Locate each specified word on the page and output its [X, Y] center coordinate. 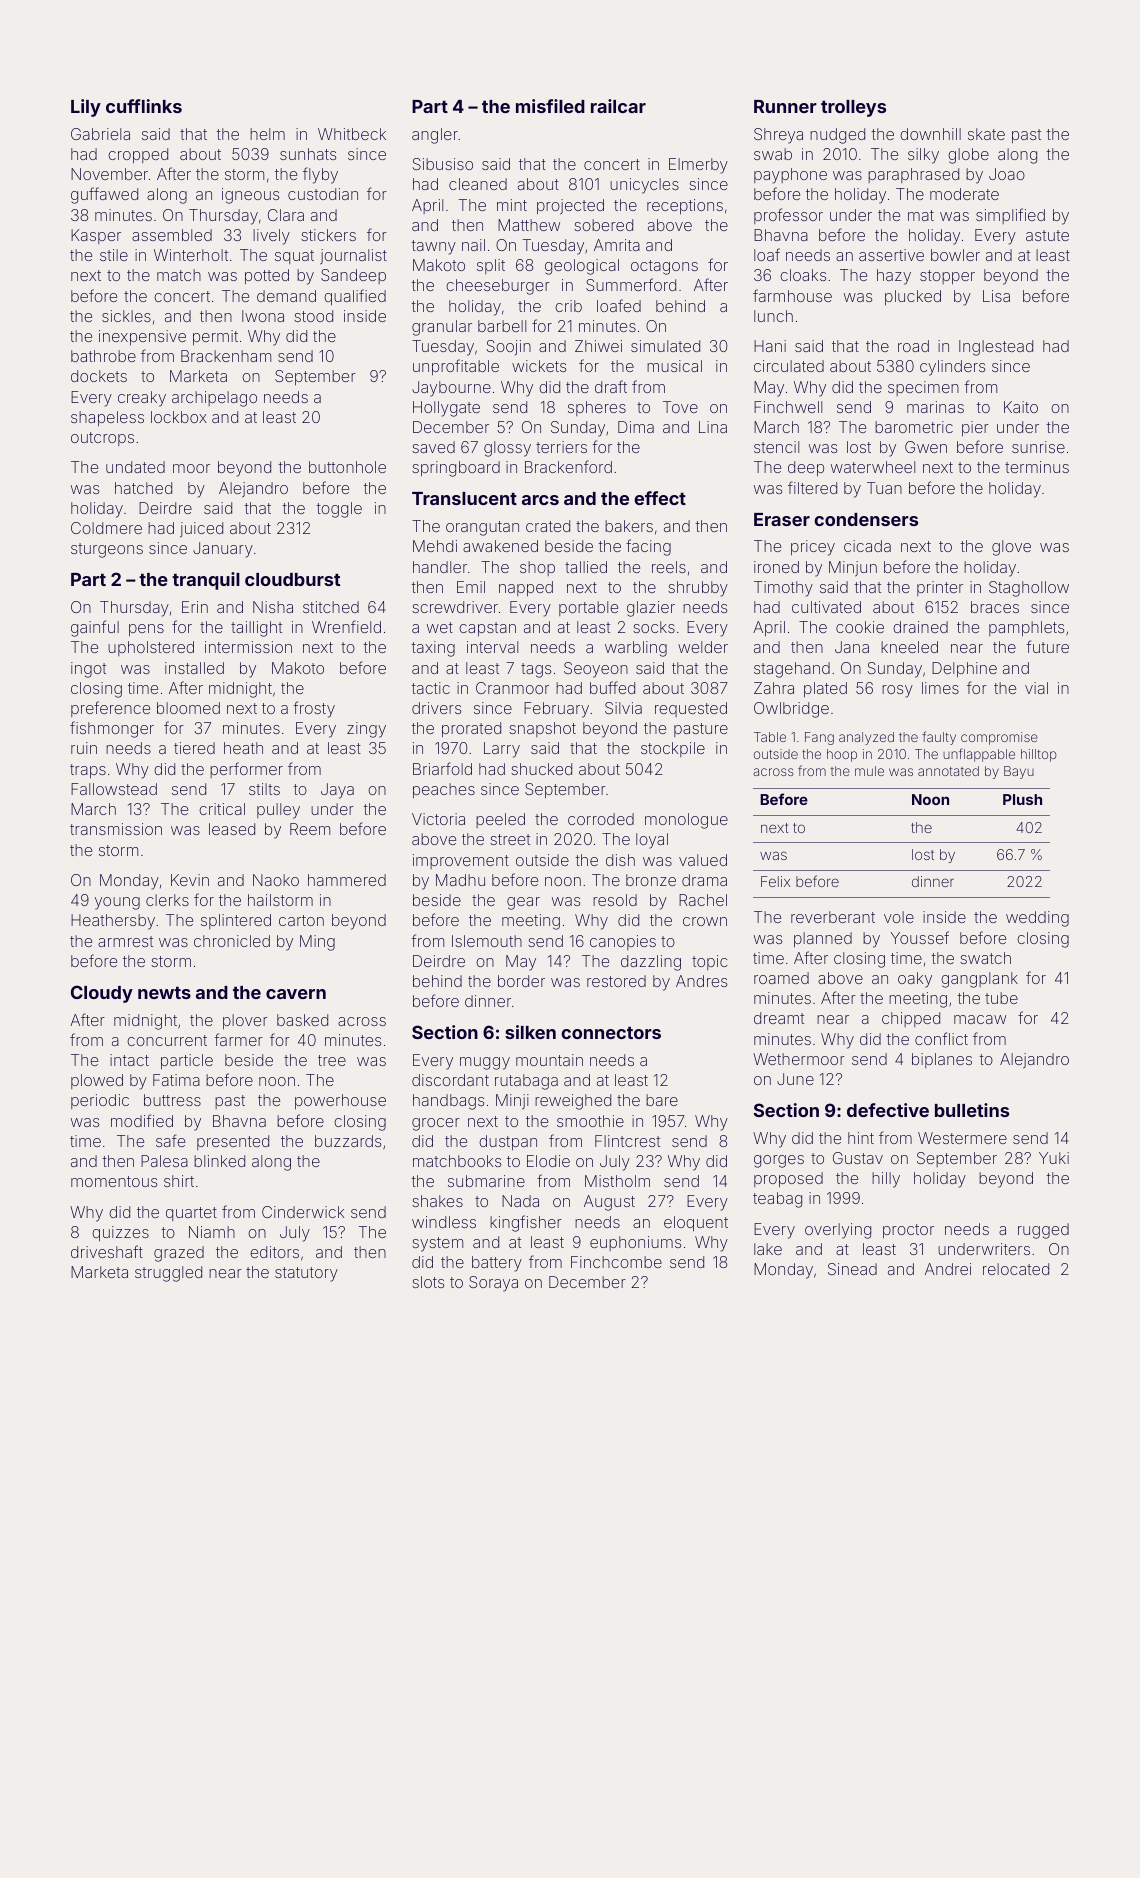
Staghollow [1029, 589]
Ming [317, 943]
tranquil [206, 581]
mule [869, 771]
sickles [126, 316]
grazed [179, 1254]
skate [986, 134]
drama [704, 880]
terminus [1037, 467]
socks [654, 627]
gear [523, 903]
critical [222, 809]
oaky [915, 980]
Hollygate [446, 409]
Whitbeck [352, 134]
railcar [618, 106]
